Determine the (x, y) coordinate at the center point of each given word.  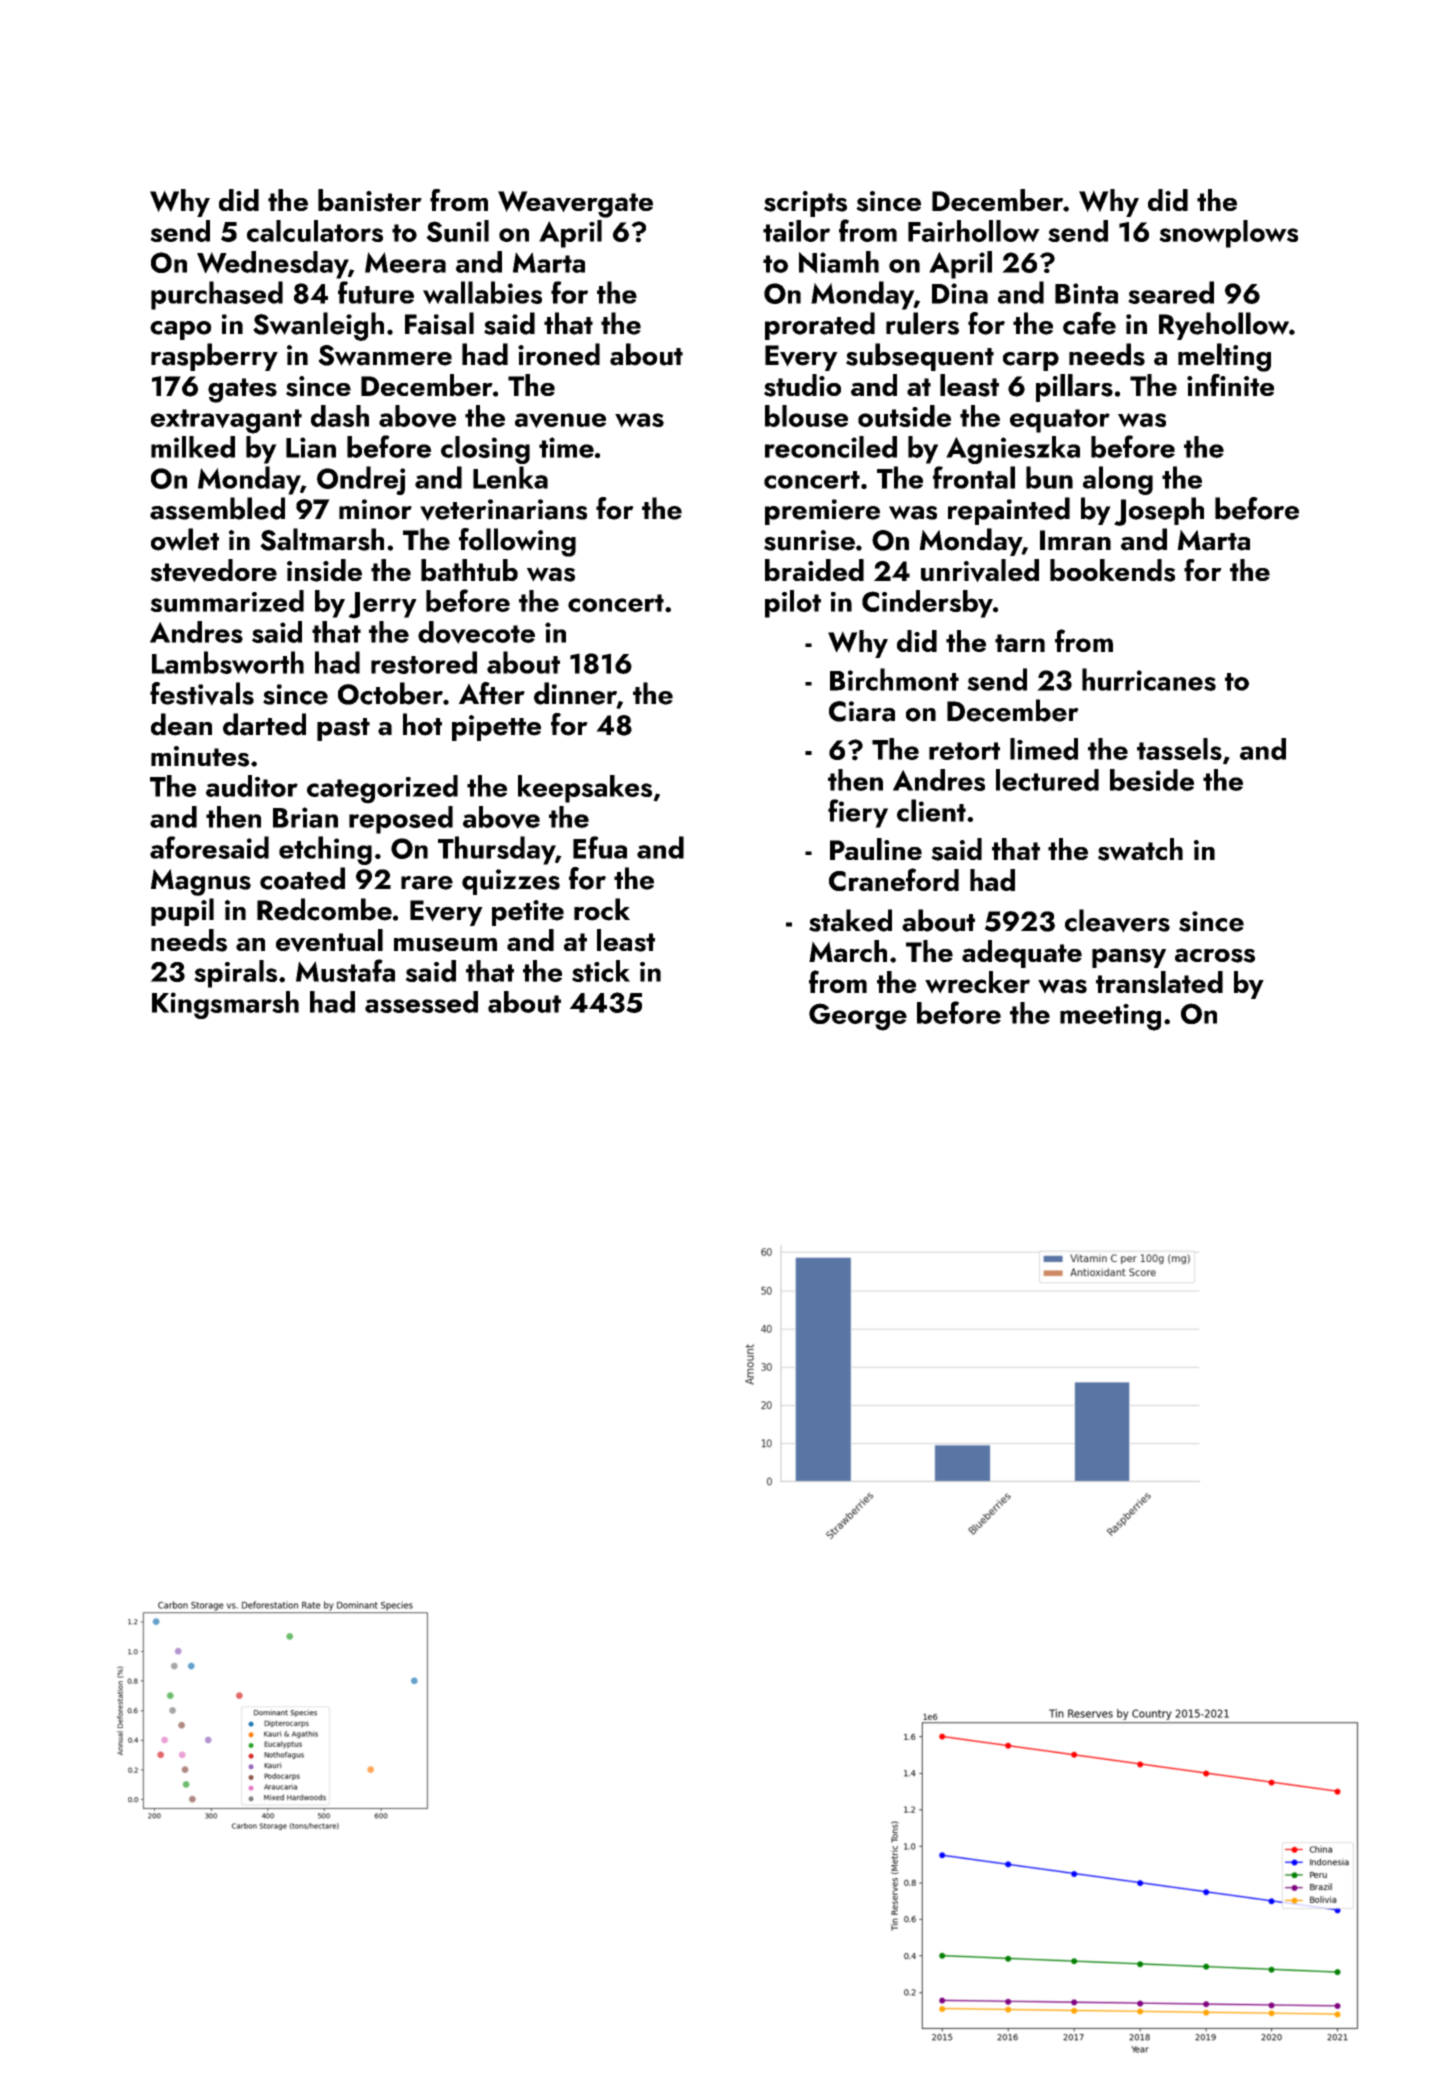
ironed (559, 354)
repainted (1009, 511)
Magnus (201, 882)
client (931, 810)
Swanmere (385, 355)
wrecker (977, 982)
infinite (1230, 385)
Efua (600, 847)
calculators (315, 231)
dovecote (476, 632)
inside (324, 570)
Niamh (839, 262)
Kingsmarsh (225, 1005)
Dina (960, 293)
